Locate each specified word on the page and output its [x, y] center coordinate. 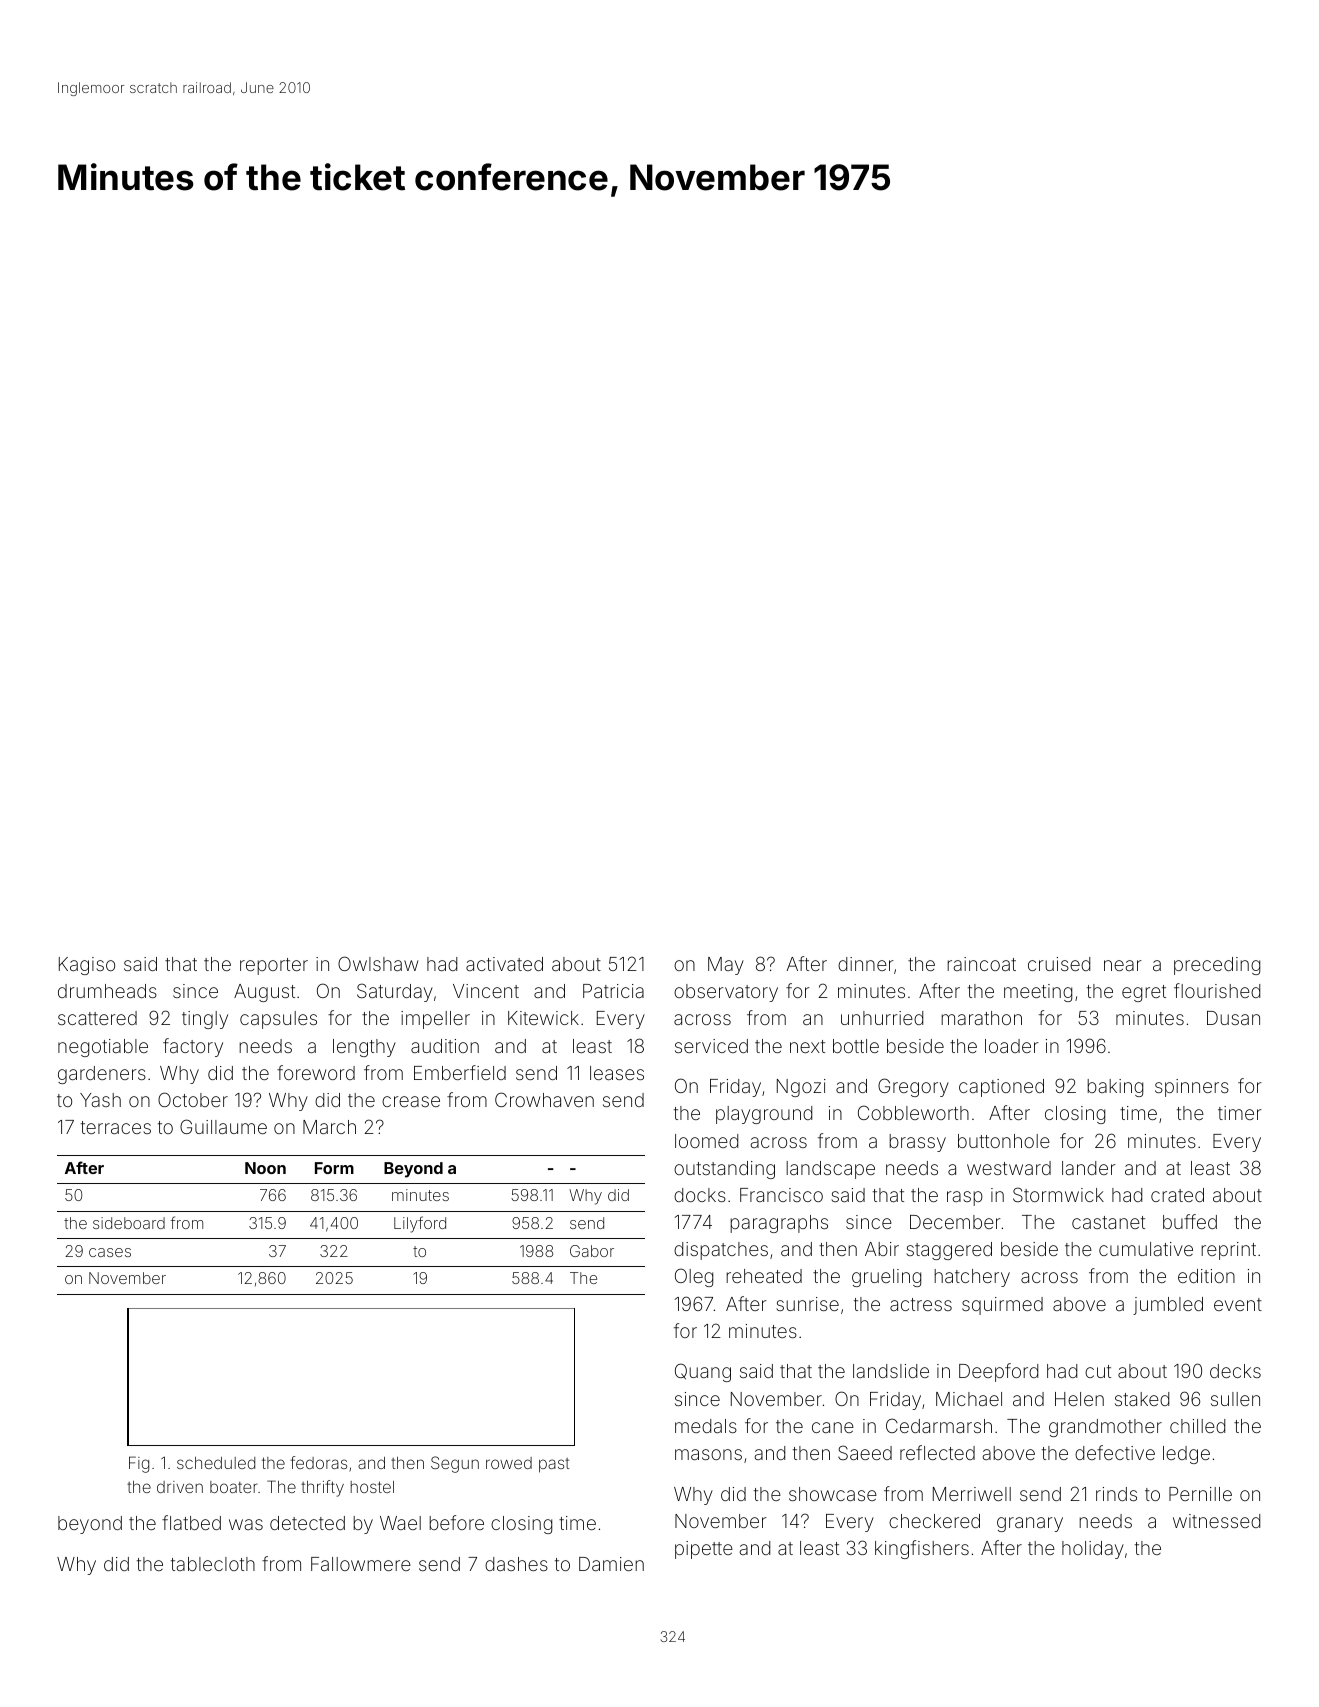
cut [1098, 1371]
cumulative [1146, 1249]
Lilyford [420, 1224]
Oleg [694, 1277]
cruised [1059, 964]
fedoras [318, 1462]
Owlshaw [378, 963]
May [726, 966]
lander [1089, 1168]
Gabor [592, 1251]
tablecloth [213, 1564]
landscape [830, 1170]
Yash [100, 1100]
